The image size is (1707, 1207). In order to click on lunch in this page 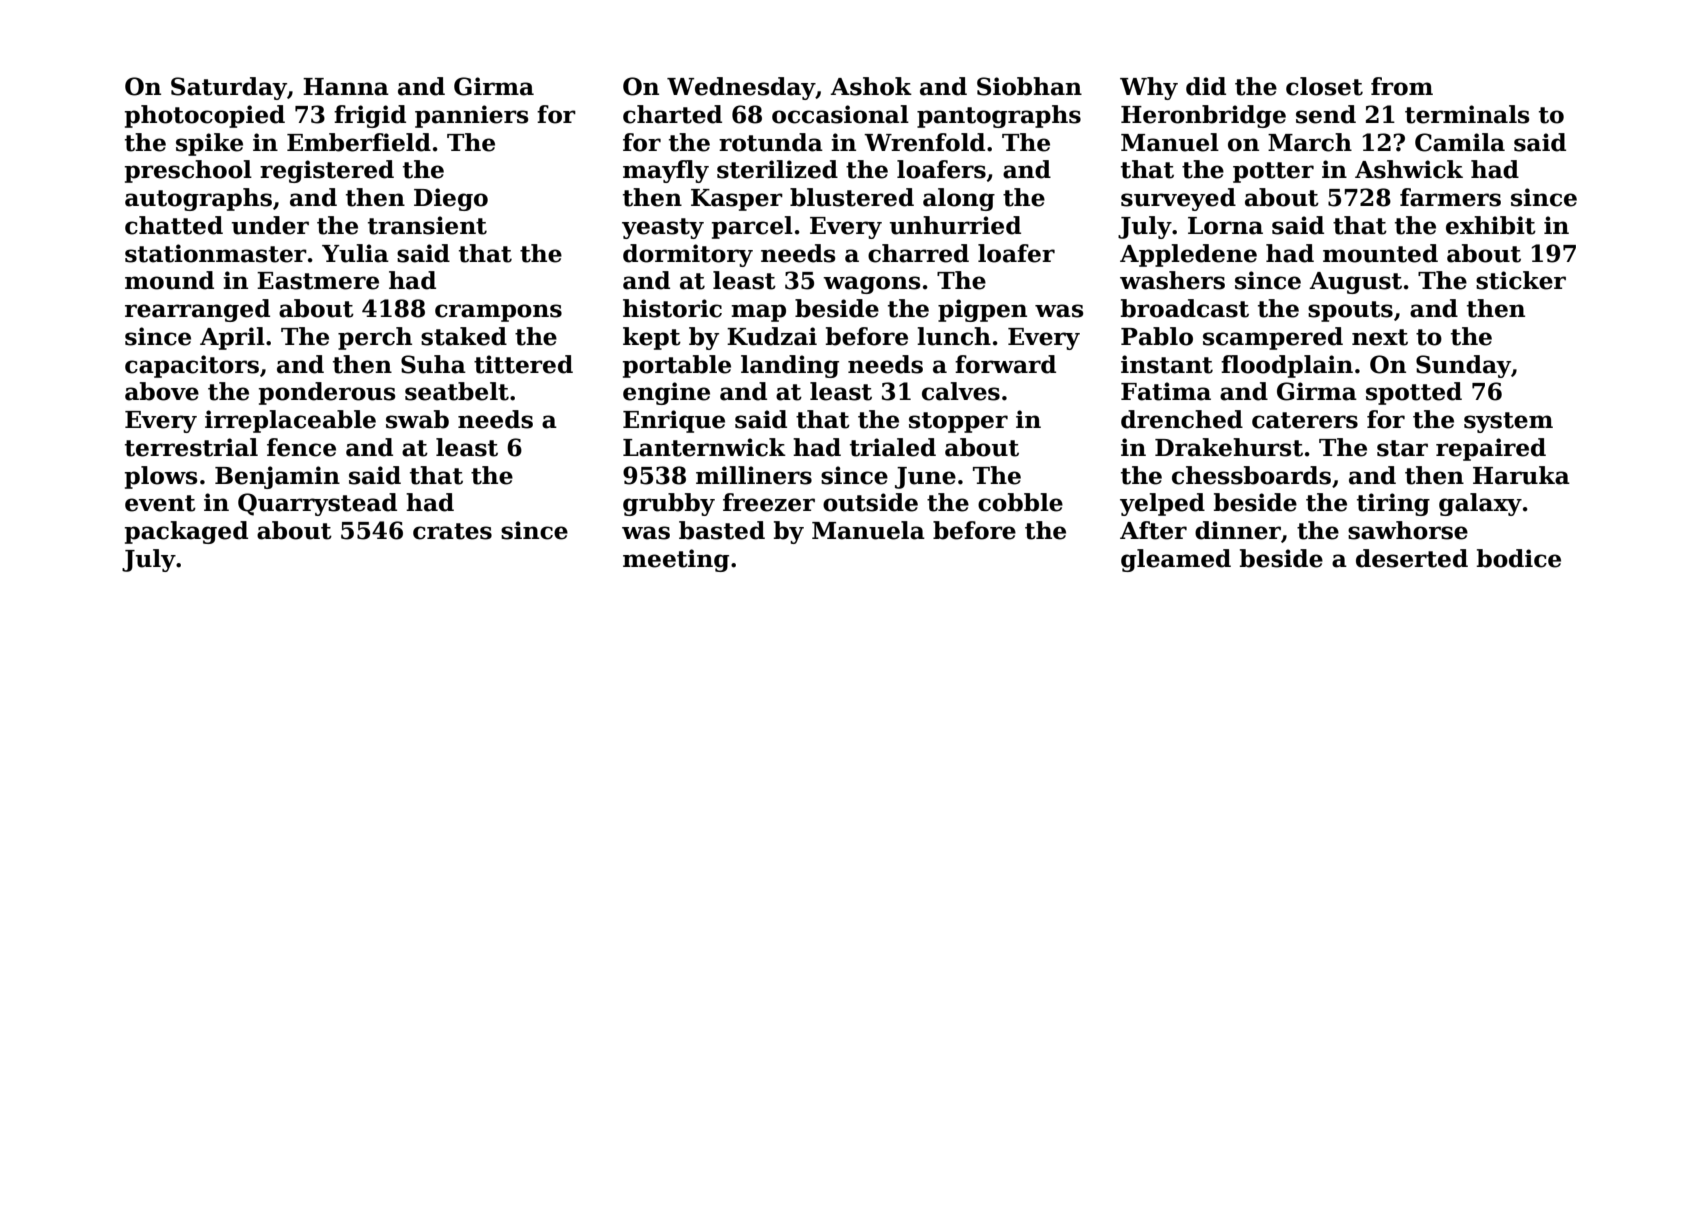, I will do `click(954, 336)`.
